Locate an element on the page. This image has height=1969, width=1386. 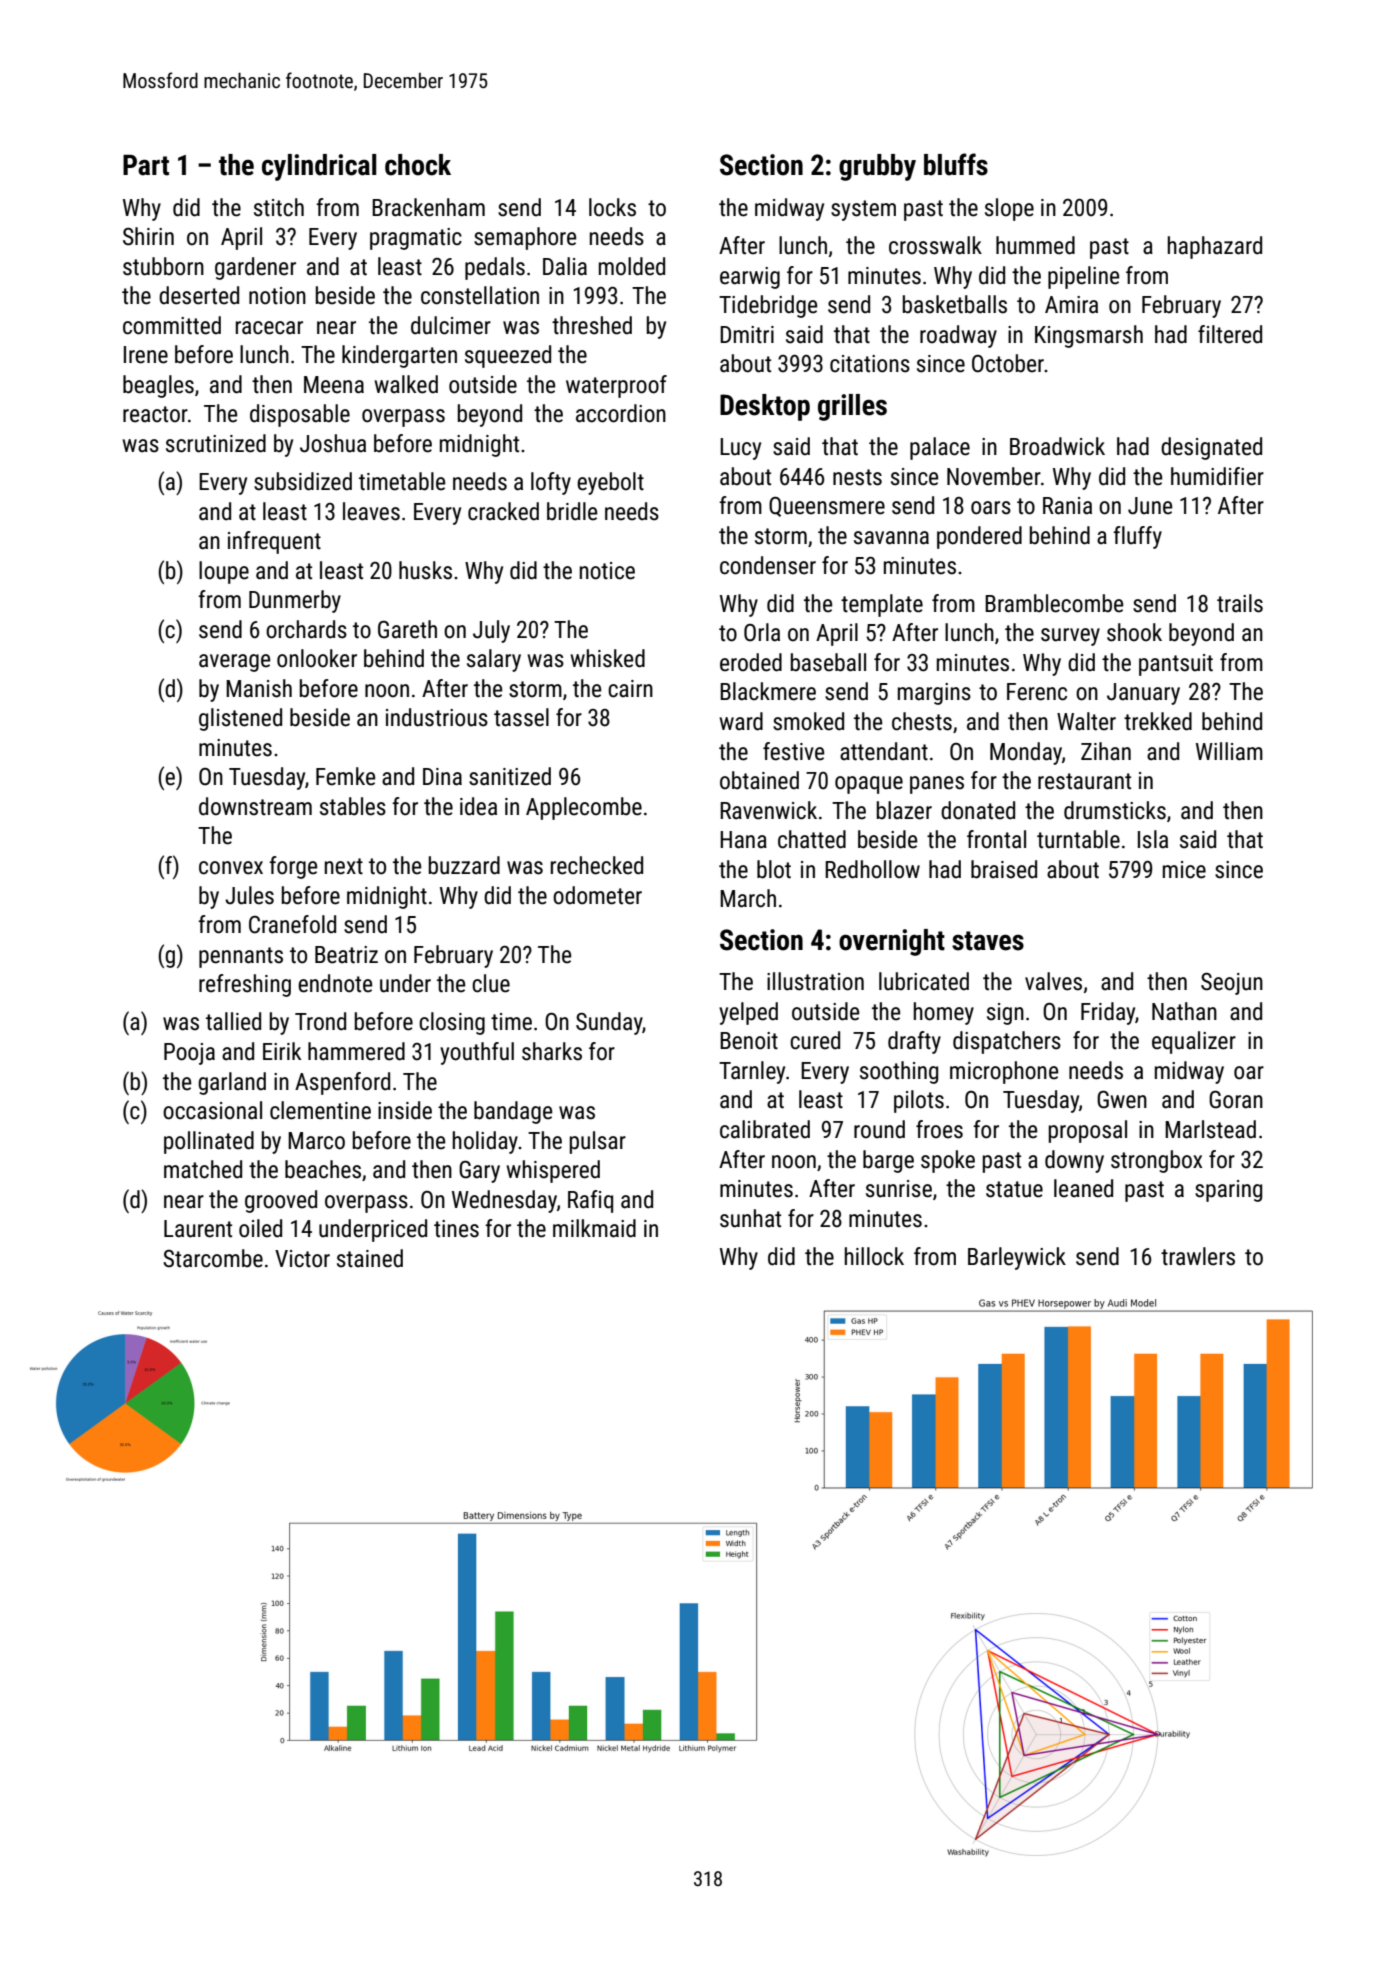
chock is located at coordinates (418, 165).
